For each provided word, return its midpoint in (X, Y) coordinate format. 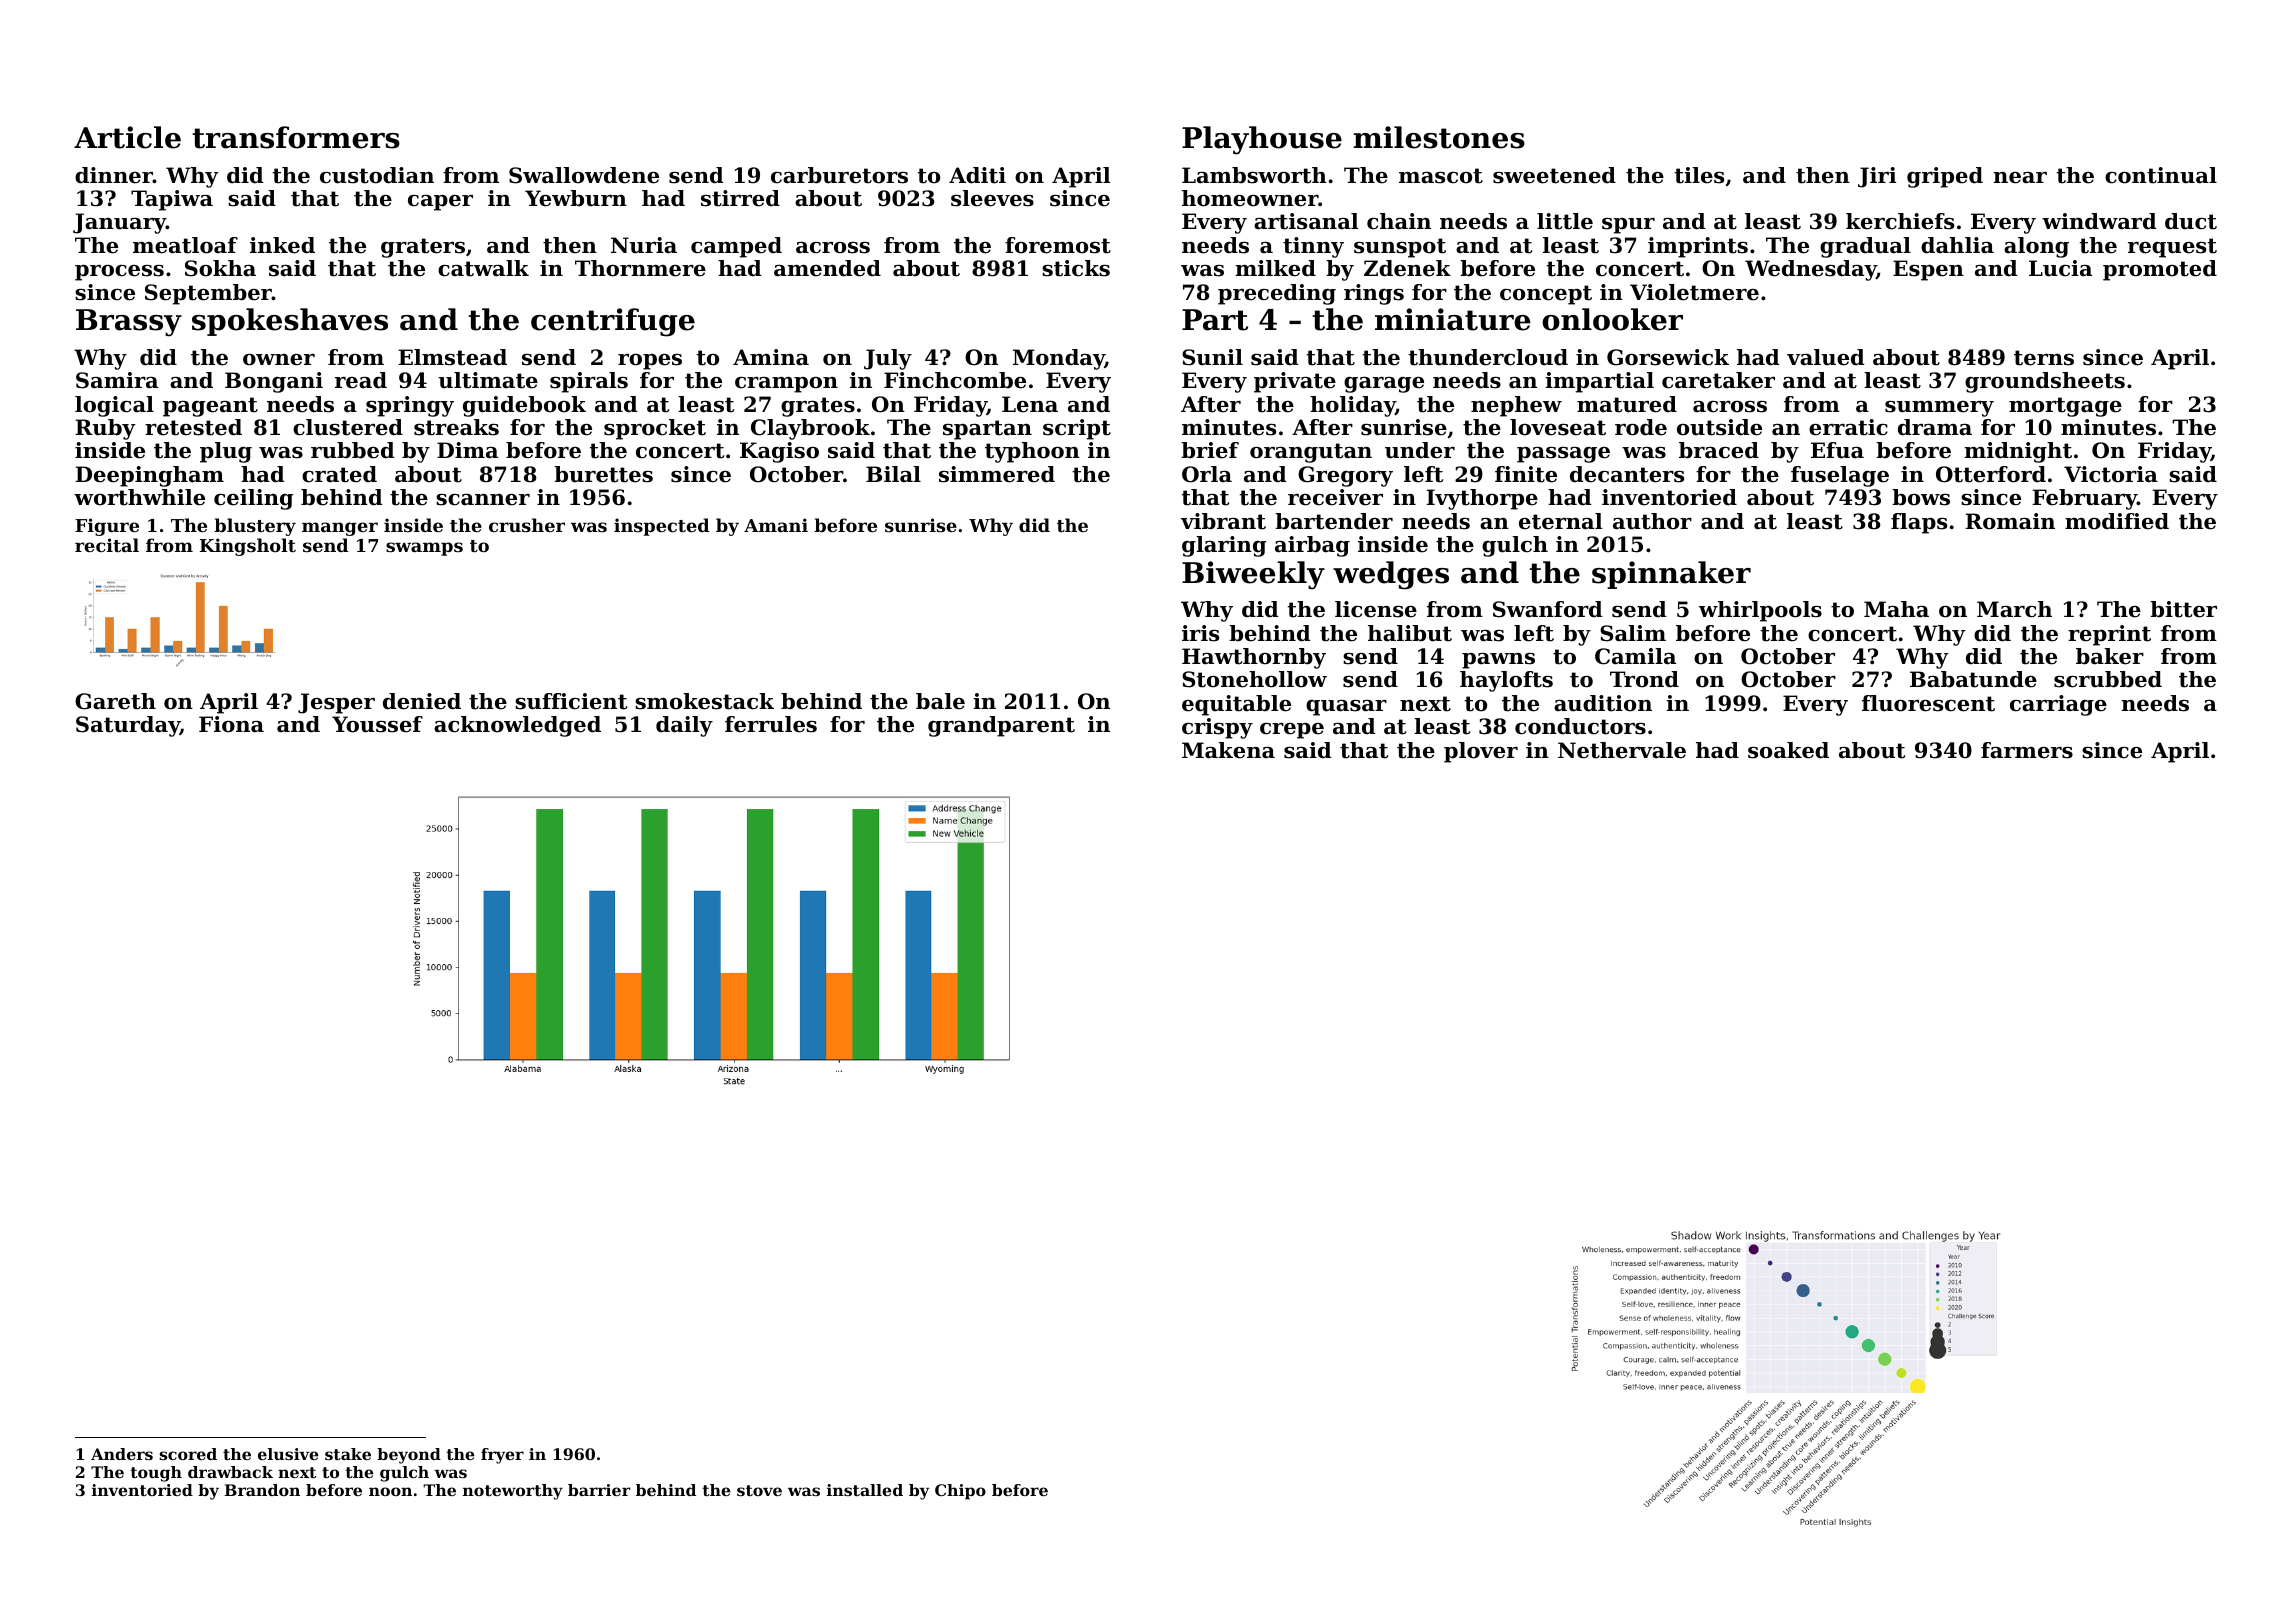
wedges (1391, 575)
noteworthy (513, 1492)
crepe (1292, 731)
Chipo (960, 1492)
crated (339, 474)
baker (2110, 656)
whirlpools (1760, 611)
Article (127, 137)
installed (865, 1490)
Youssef (377, 724)
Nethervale (1622, 750)
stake (348, 1454)
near (2020, 178)
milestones (1439, 137)
